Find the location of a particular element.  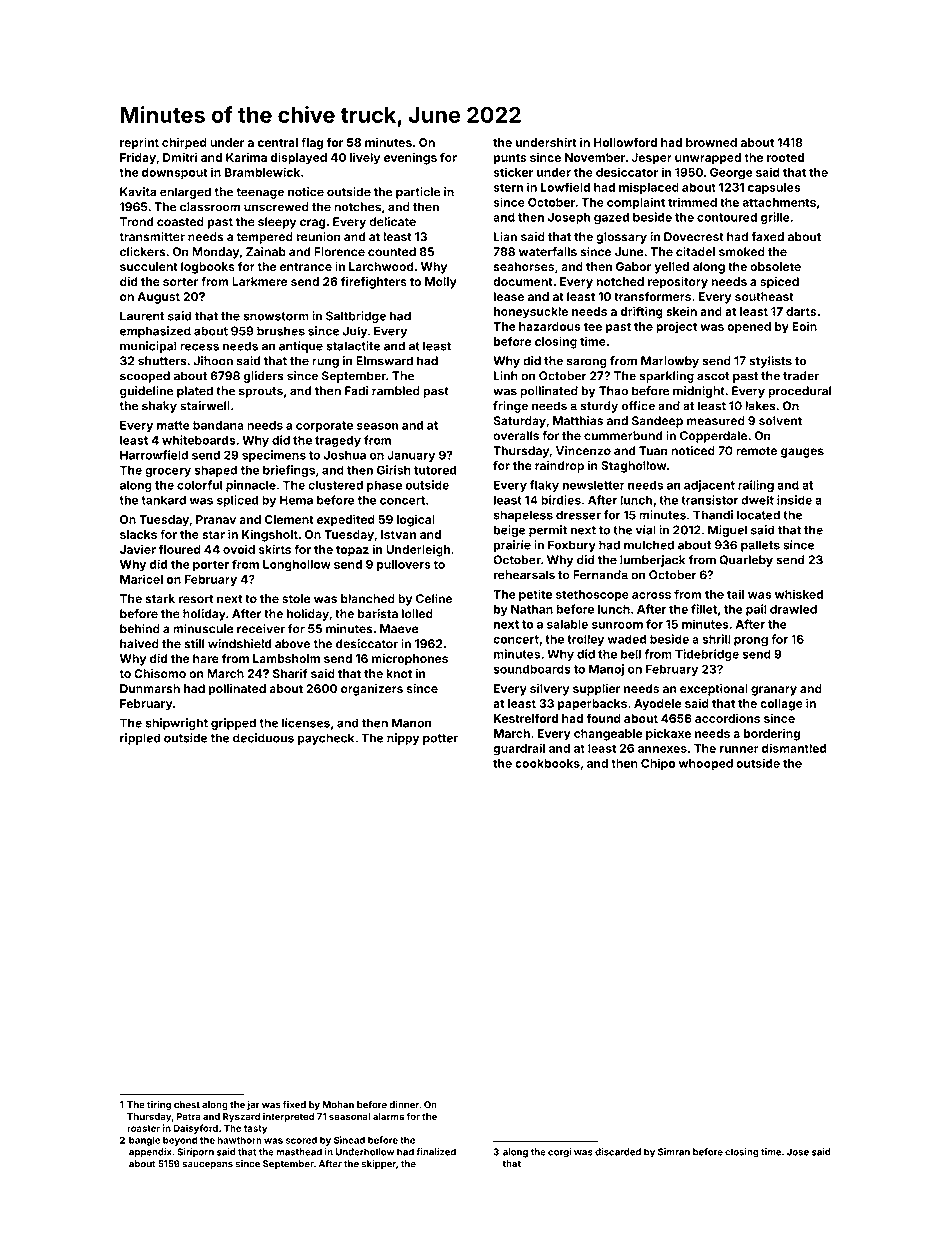

waterfalls is located at coordinates (548, 252).
